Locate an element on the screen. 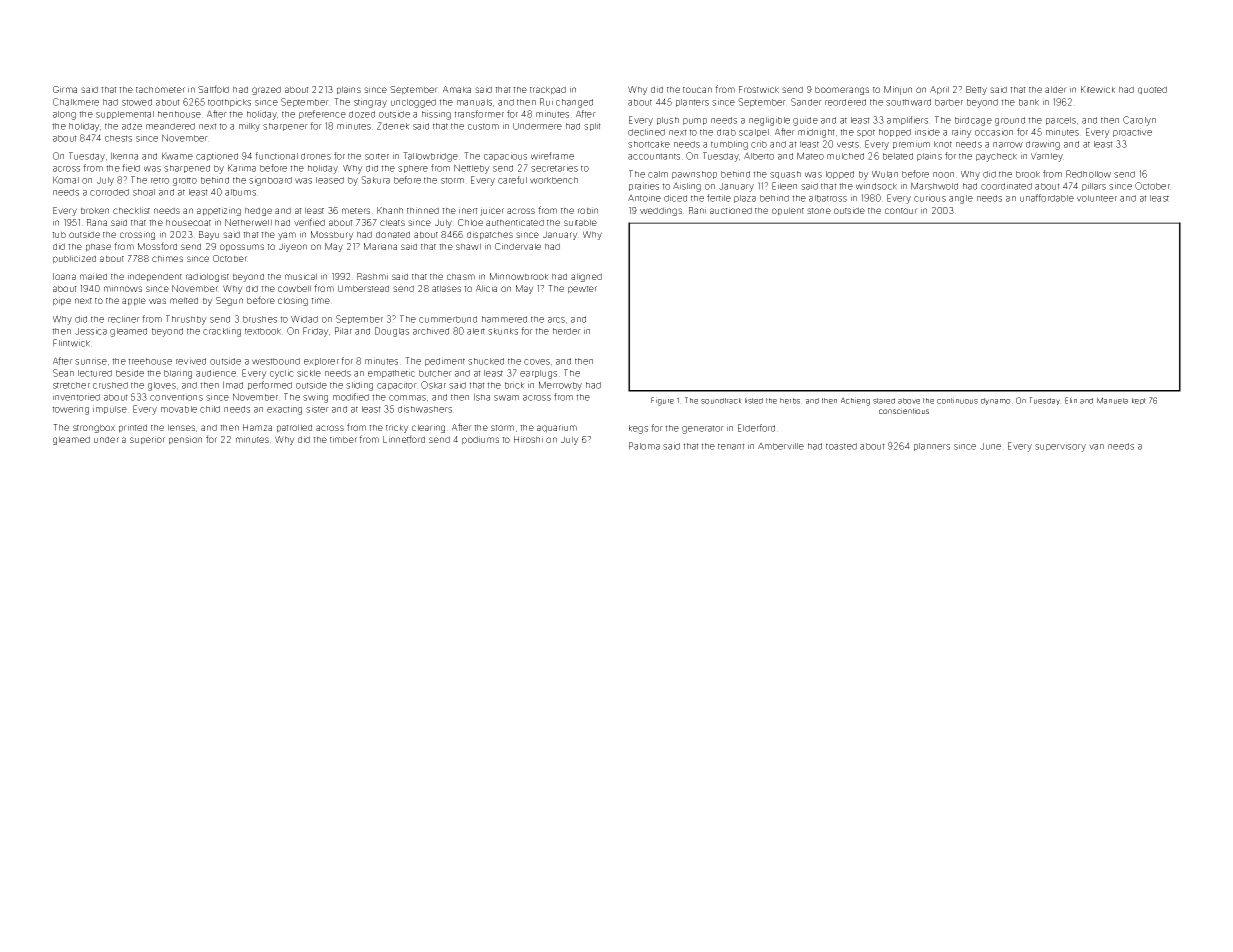 The height and width of the screenshot is (952, 1233). grazed is located at coordinates (266, 90).
